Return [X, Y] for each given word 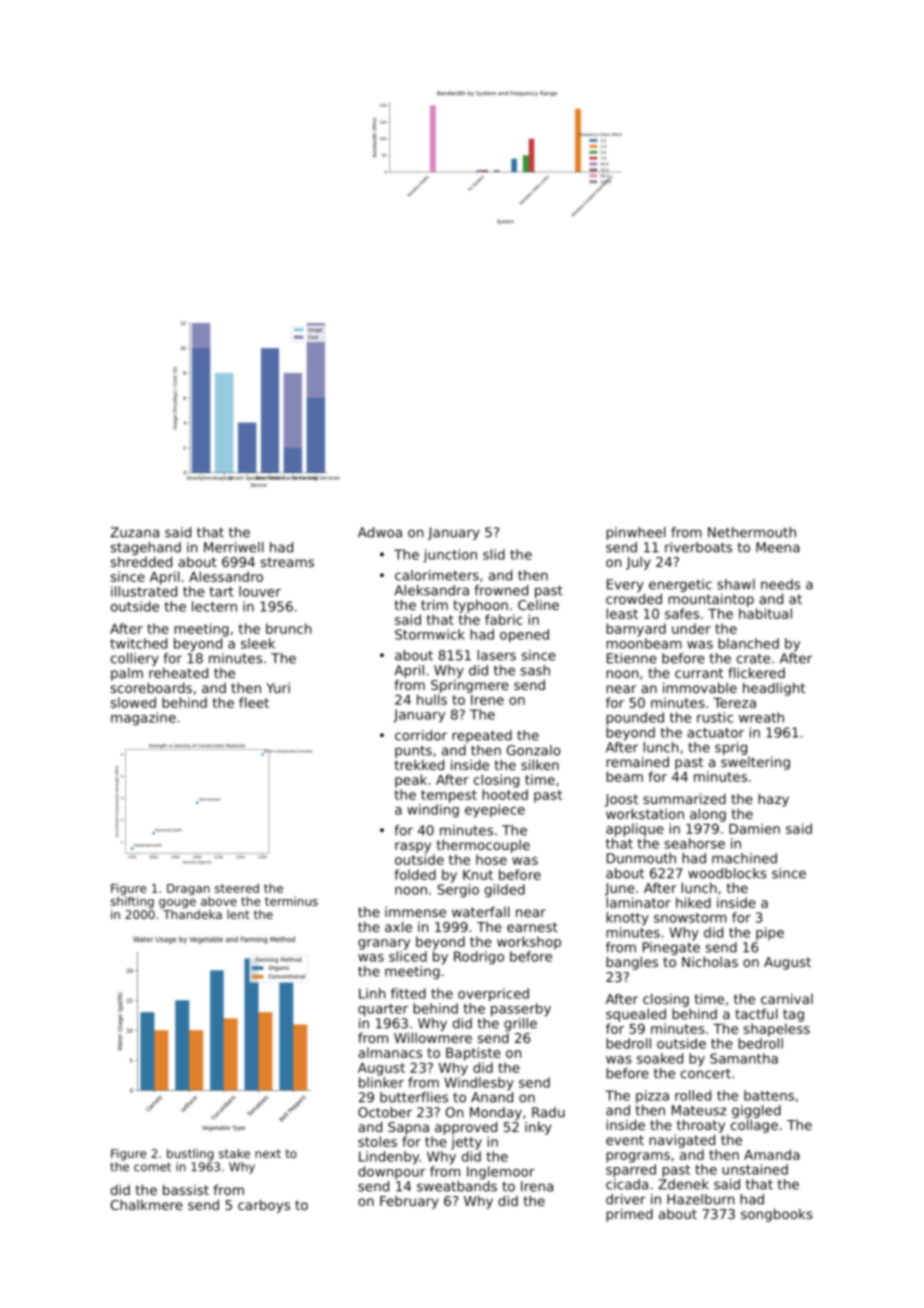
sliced [408, 956]
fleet [254, 702]
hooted [505, 794]
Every [625, 585]
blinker [381, 1082]
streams [287, 562]
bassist [186, 1189]
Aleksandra [431, 590]
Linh [372, 993]
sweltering [755, 763]
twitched [138, 643]
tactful [756, 1013]
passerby [521, 1010]
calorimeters [437, 575]
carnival [787, 998]
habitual [765, 613]
